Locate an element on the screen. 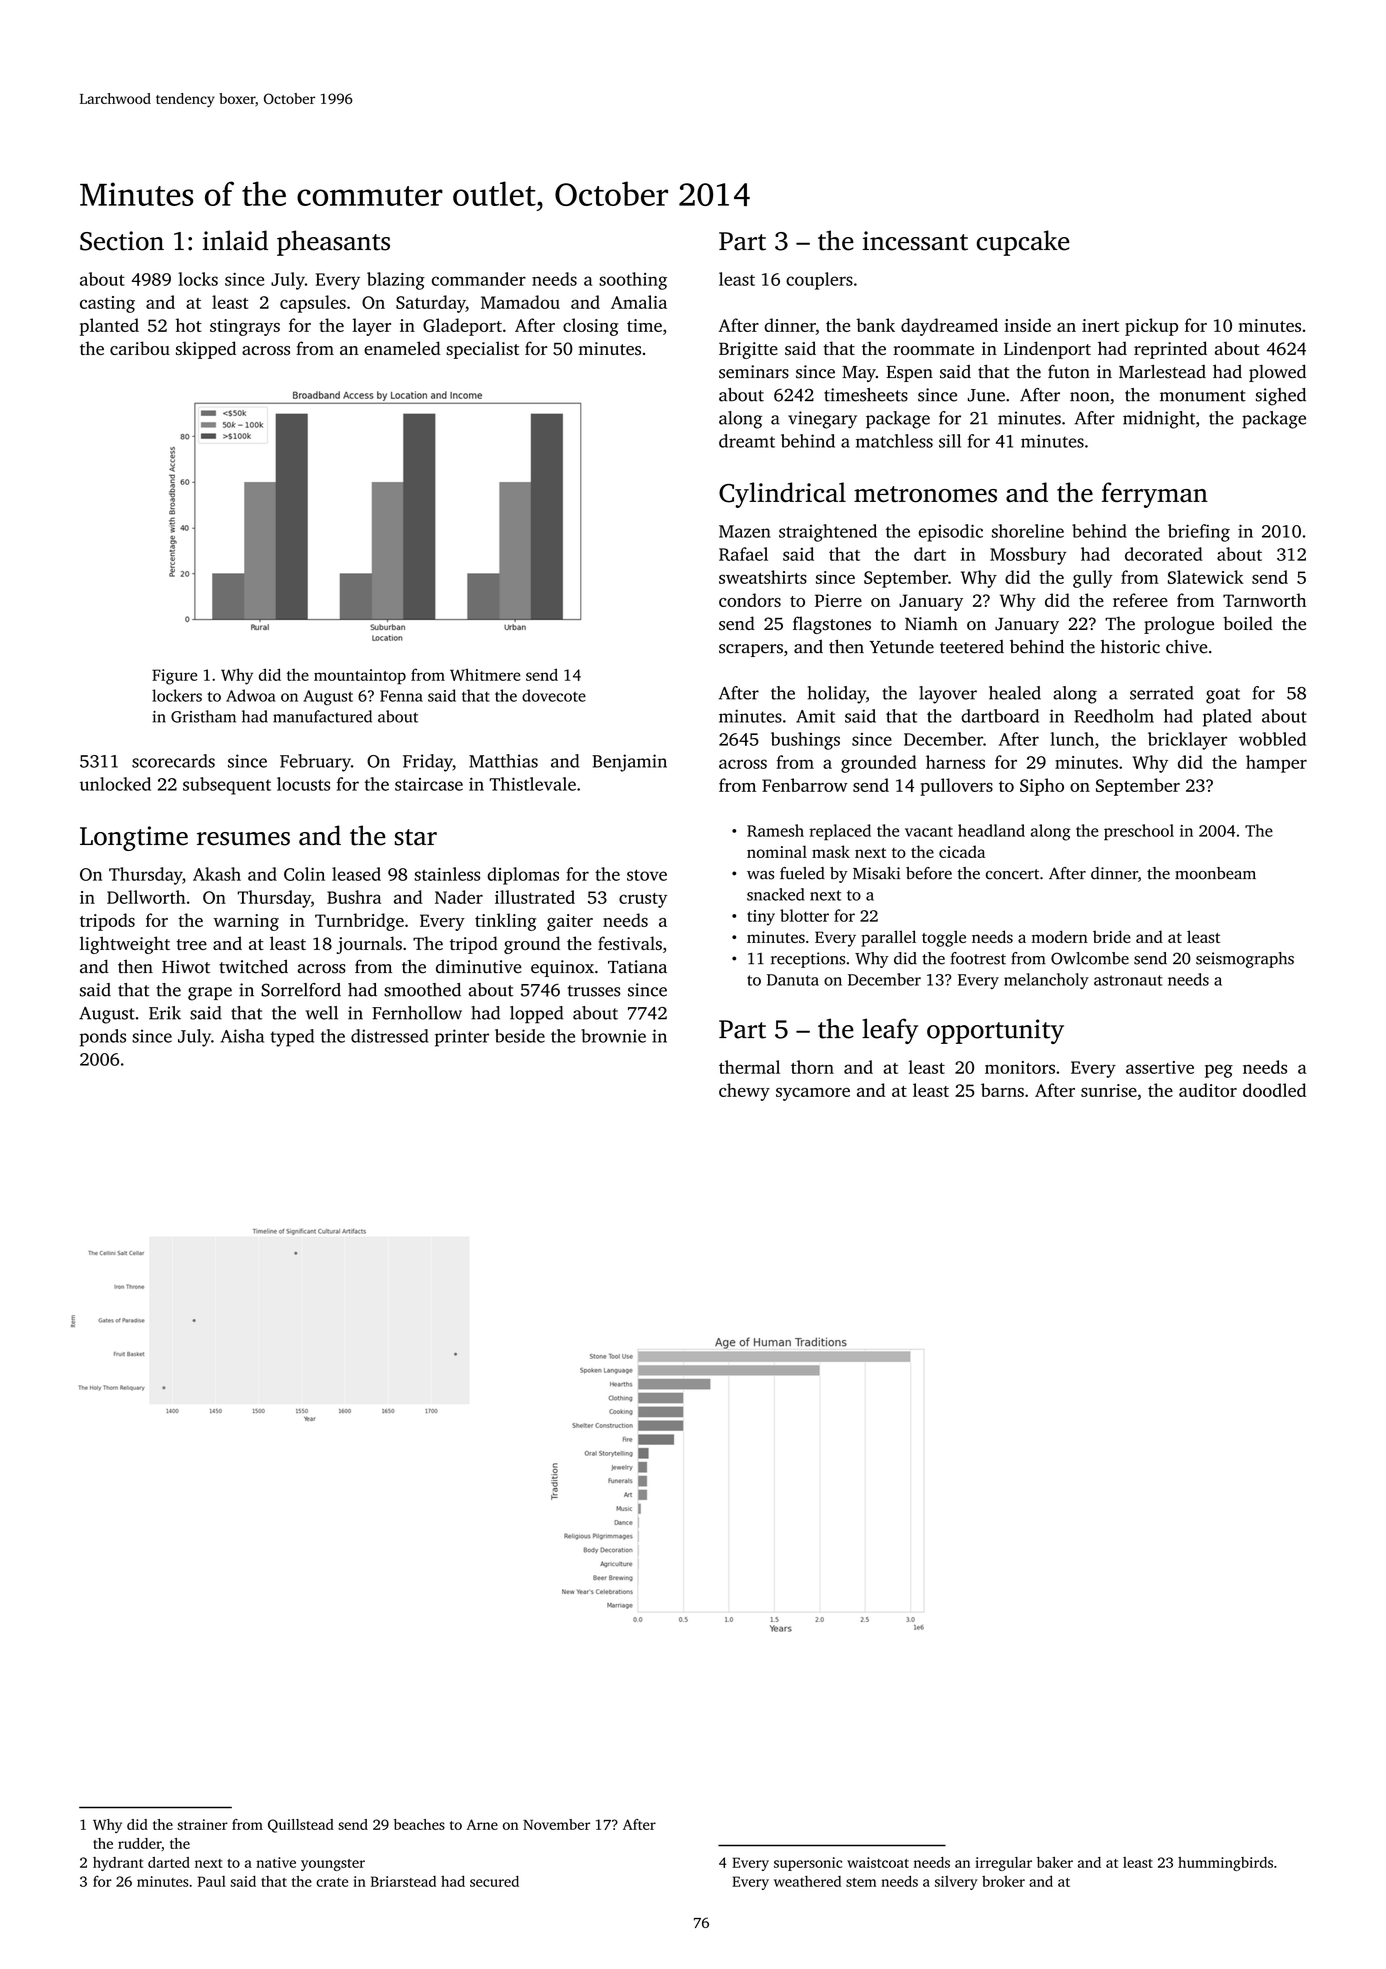 The image size is (1386, 1969). brownie is located at coordinates (613, 1036).
